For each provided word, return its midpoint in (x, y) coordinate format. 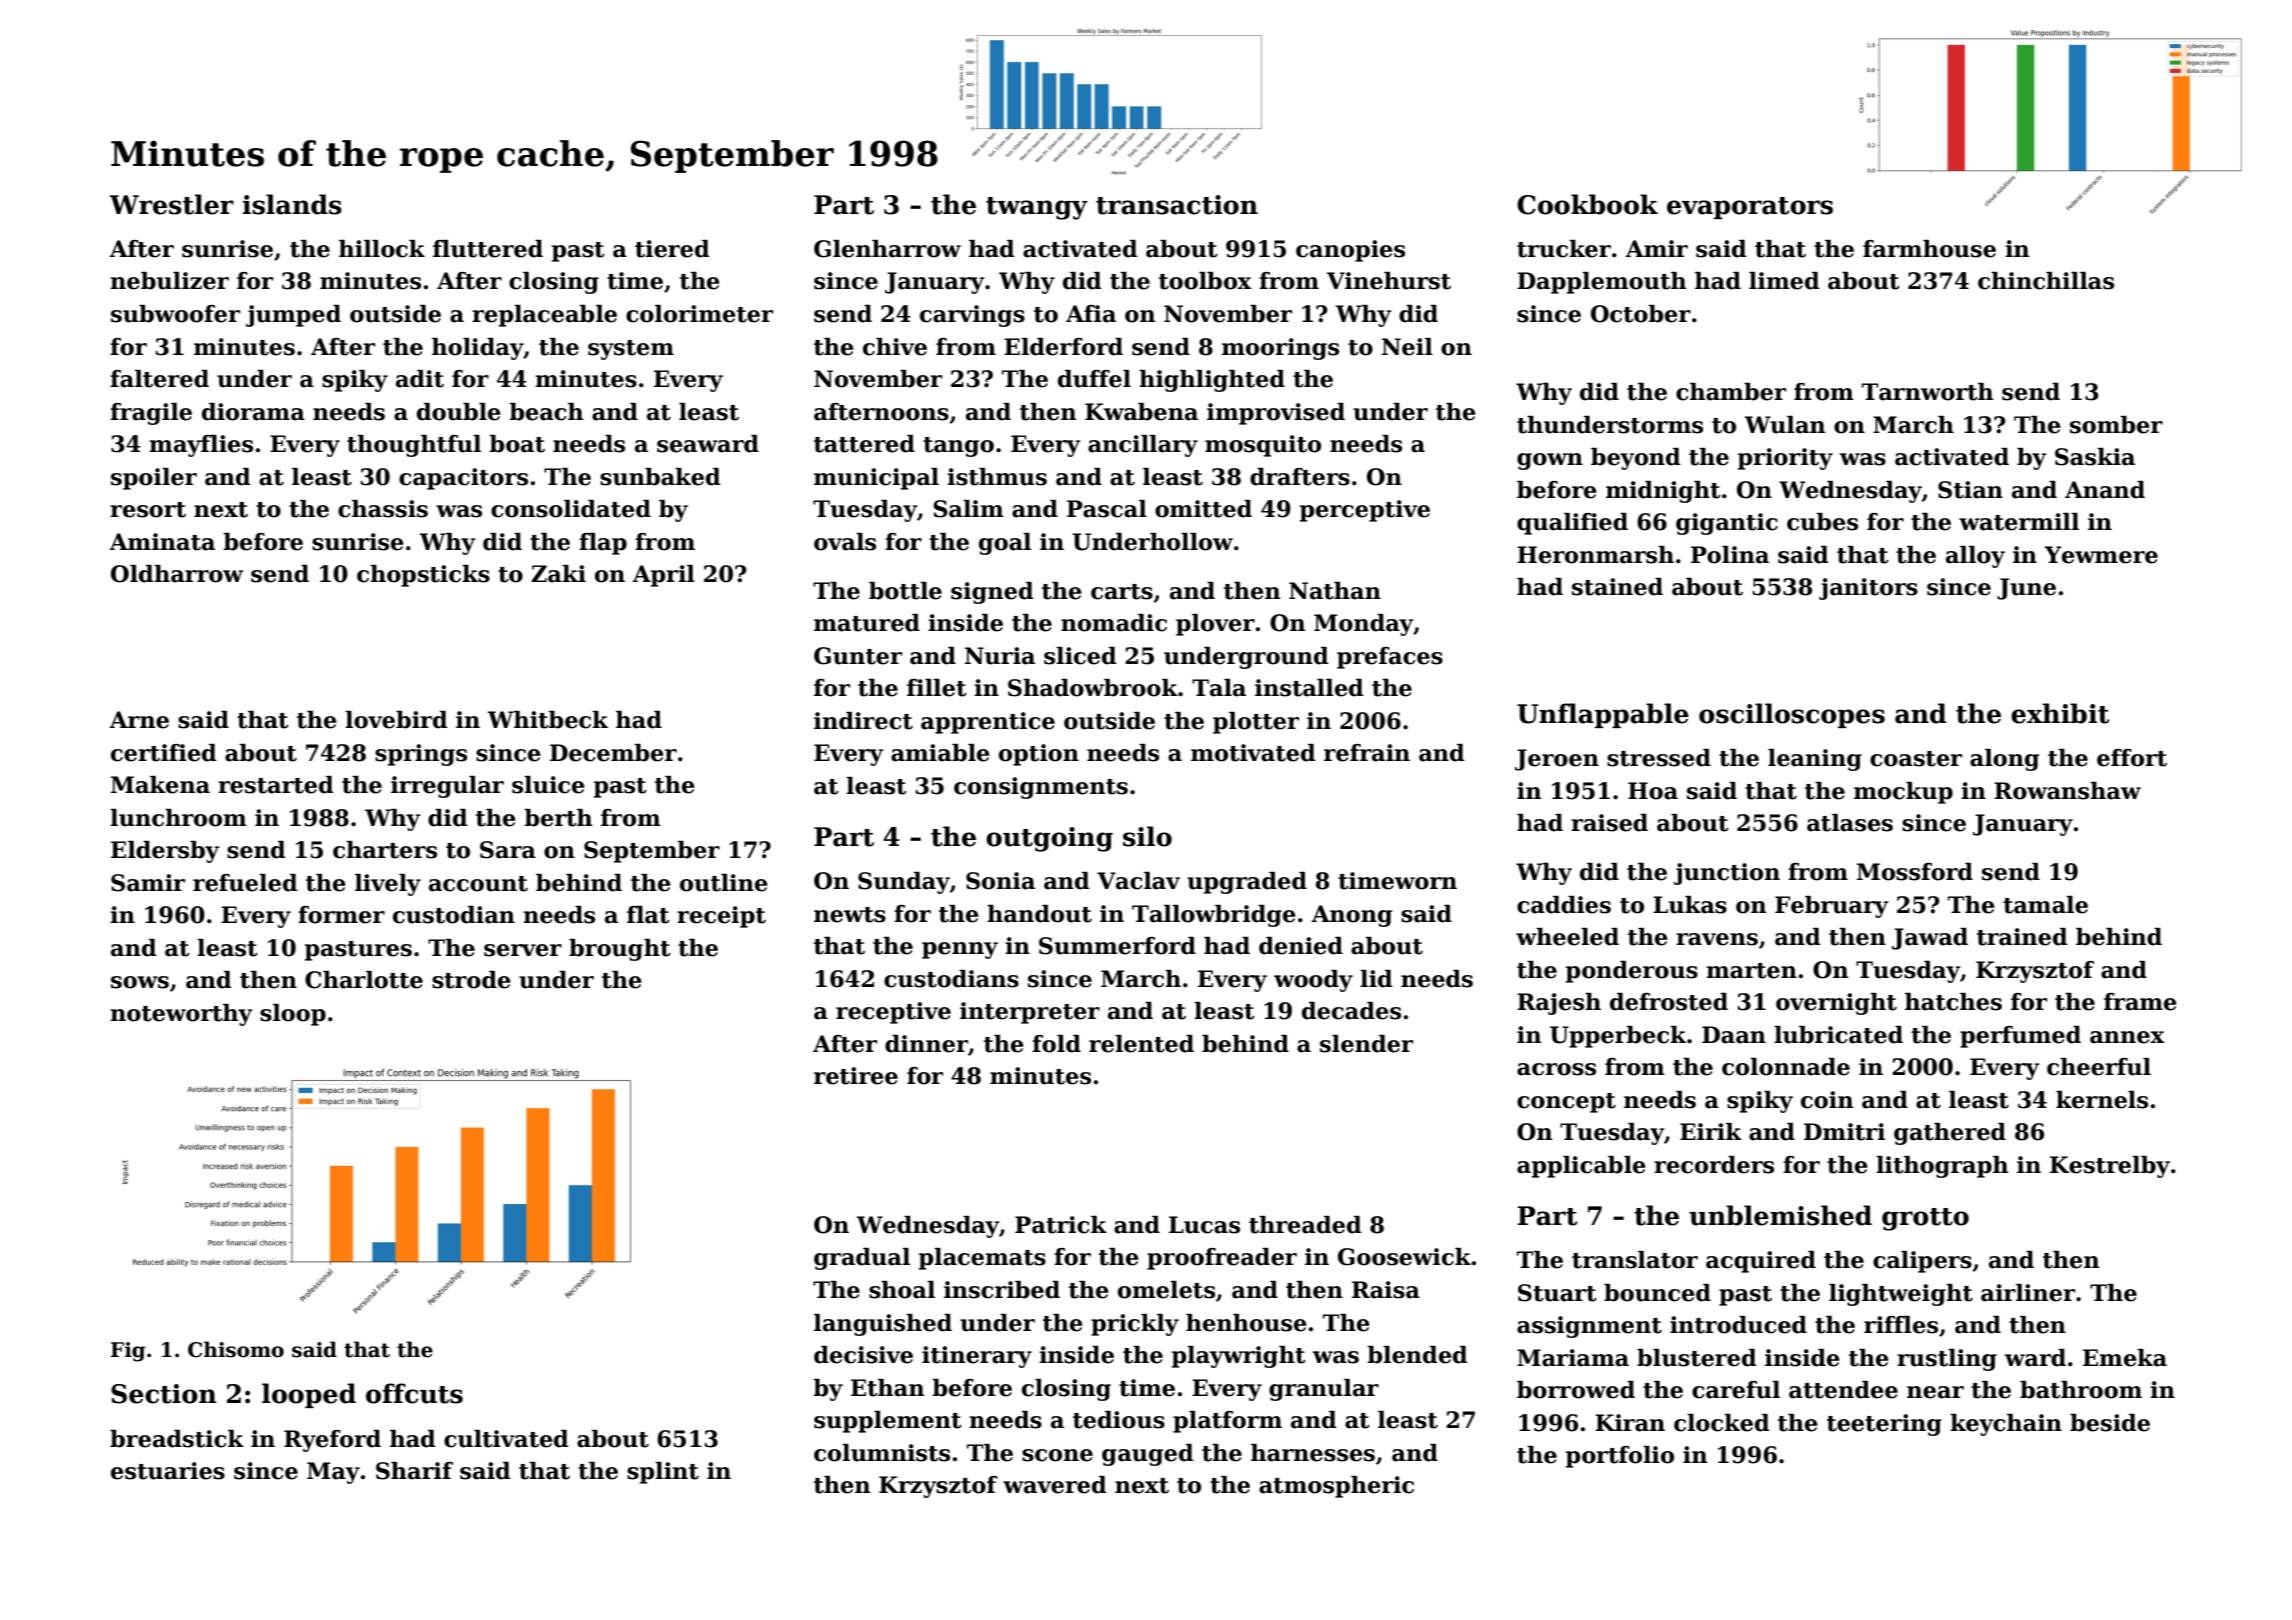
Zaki (558, 574)
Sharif (414, 1471)
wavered (1055, 1485)
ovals (845, 542)
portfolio (1620, 1457)
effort (2132, 758)
